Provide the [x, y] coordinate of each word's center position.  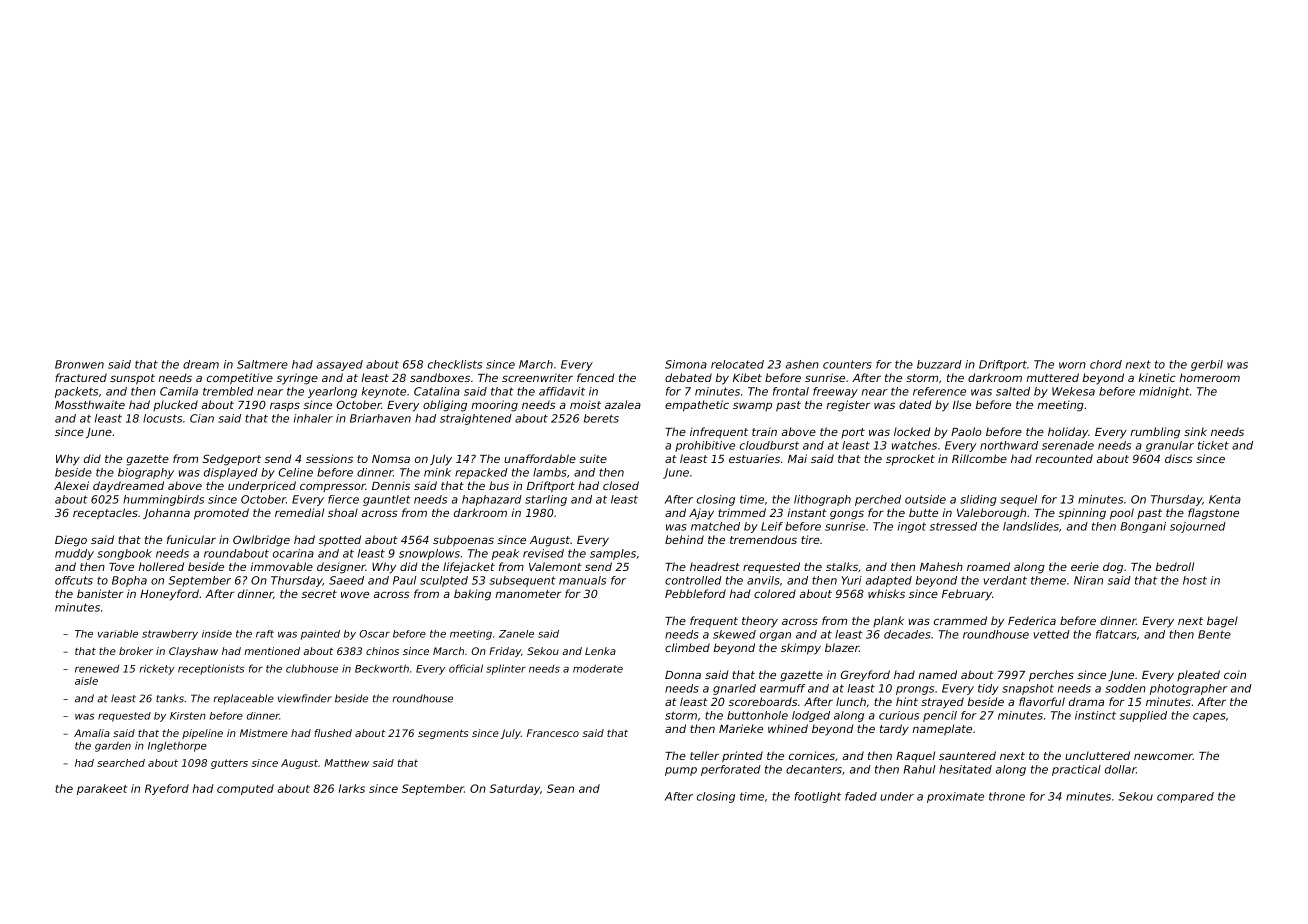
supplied [1143, 716]
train [764, 431]
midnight [1164, 392]
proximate [955, 797]
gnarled [734, 689]
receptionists [211, 669]
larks [352, 788]
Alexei [71, 485]
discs [1179, 458]
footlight [817, 797]
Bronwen [79, 364]
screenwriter [537, 377]
